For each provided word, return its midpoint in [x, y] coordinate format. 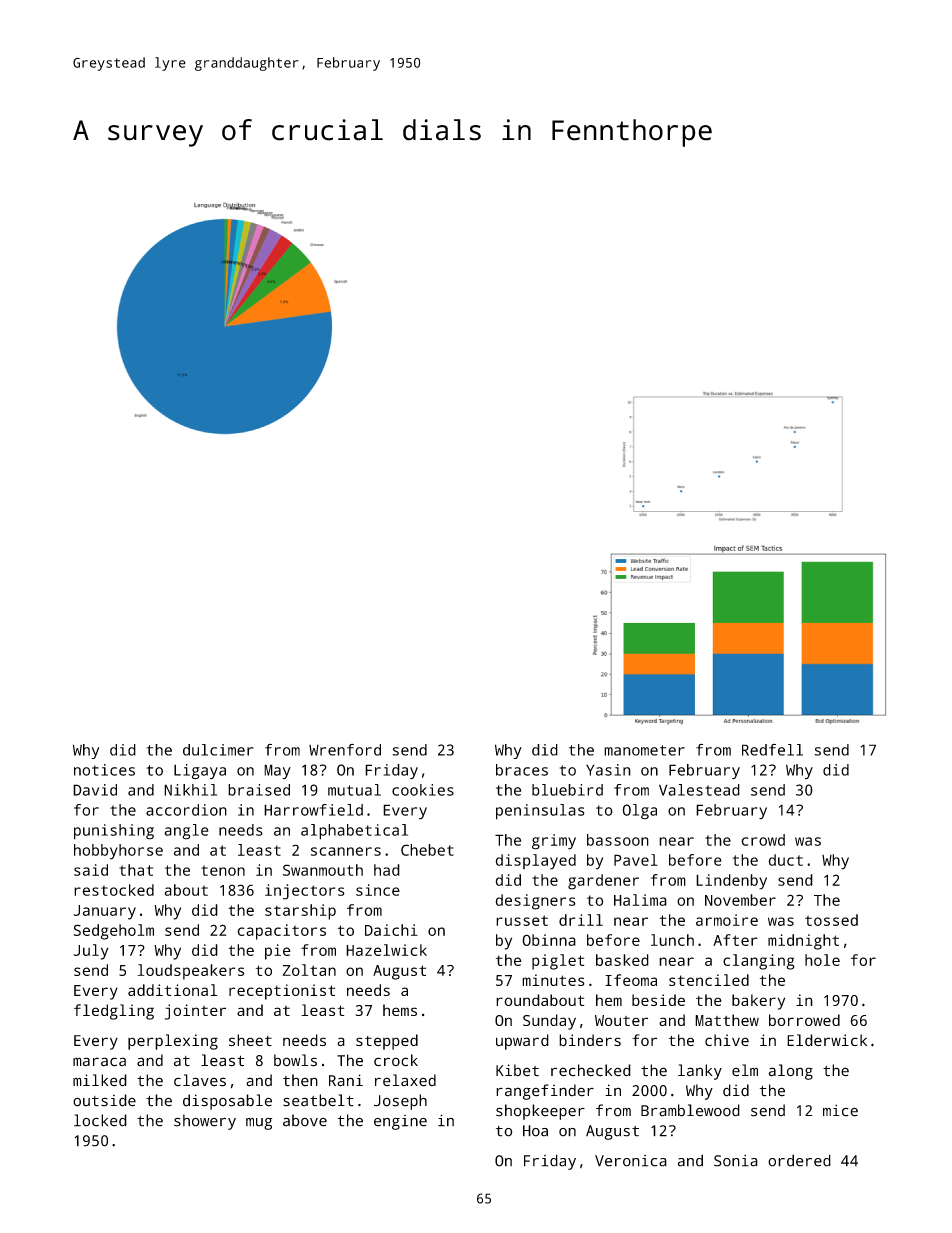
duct [785, 860]
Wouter [621, 1020]
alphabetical [354, 832]
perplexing [173, 1042]
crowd [763, 840]
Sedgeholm [114, 932]
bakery [758, 1002]
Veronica [631, 1161]
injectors [305, 892]
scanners [346, 851]
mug [259, 1123]
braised [259, 790]
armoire [727, 920]
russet [522, 920]
